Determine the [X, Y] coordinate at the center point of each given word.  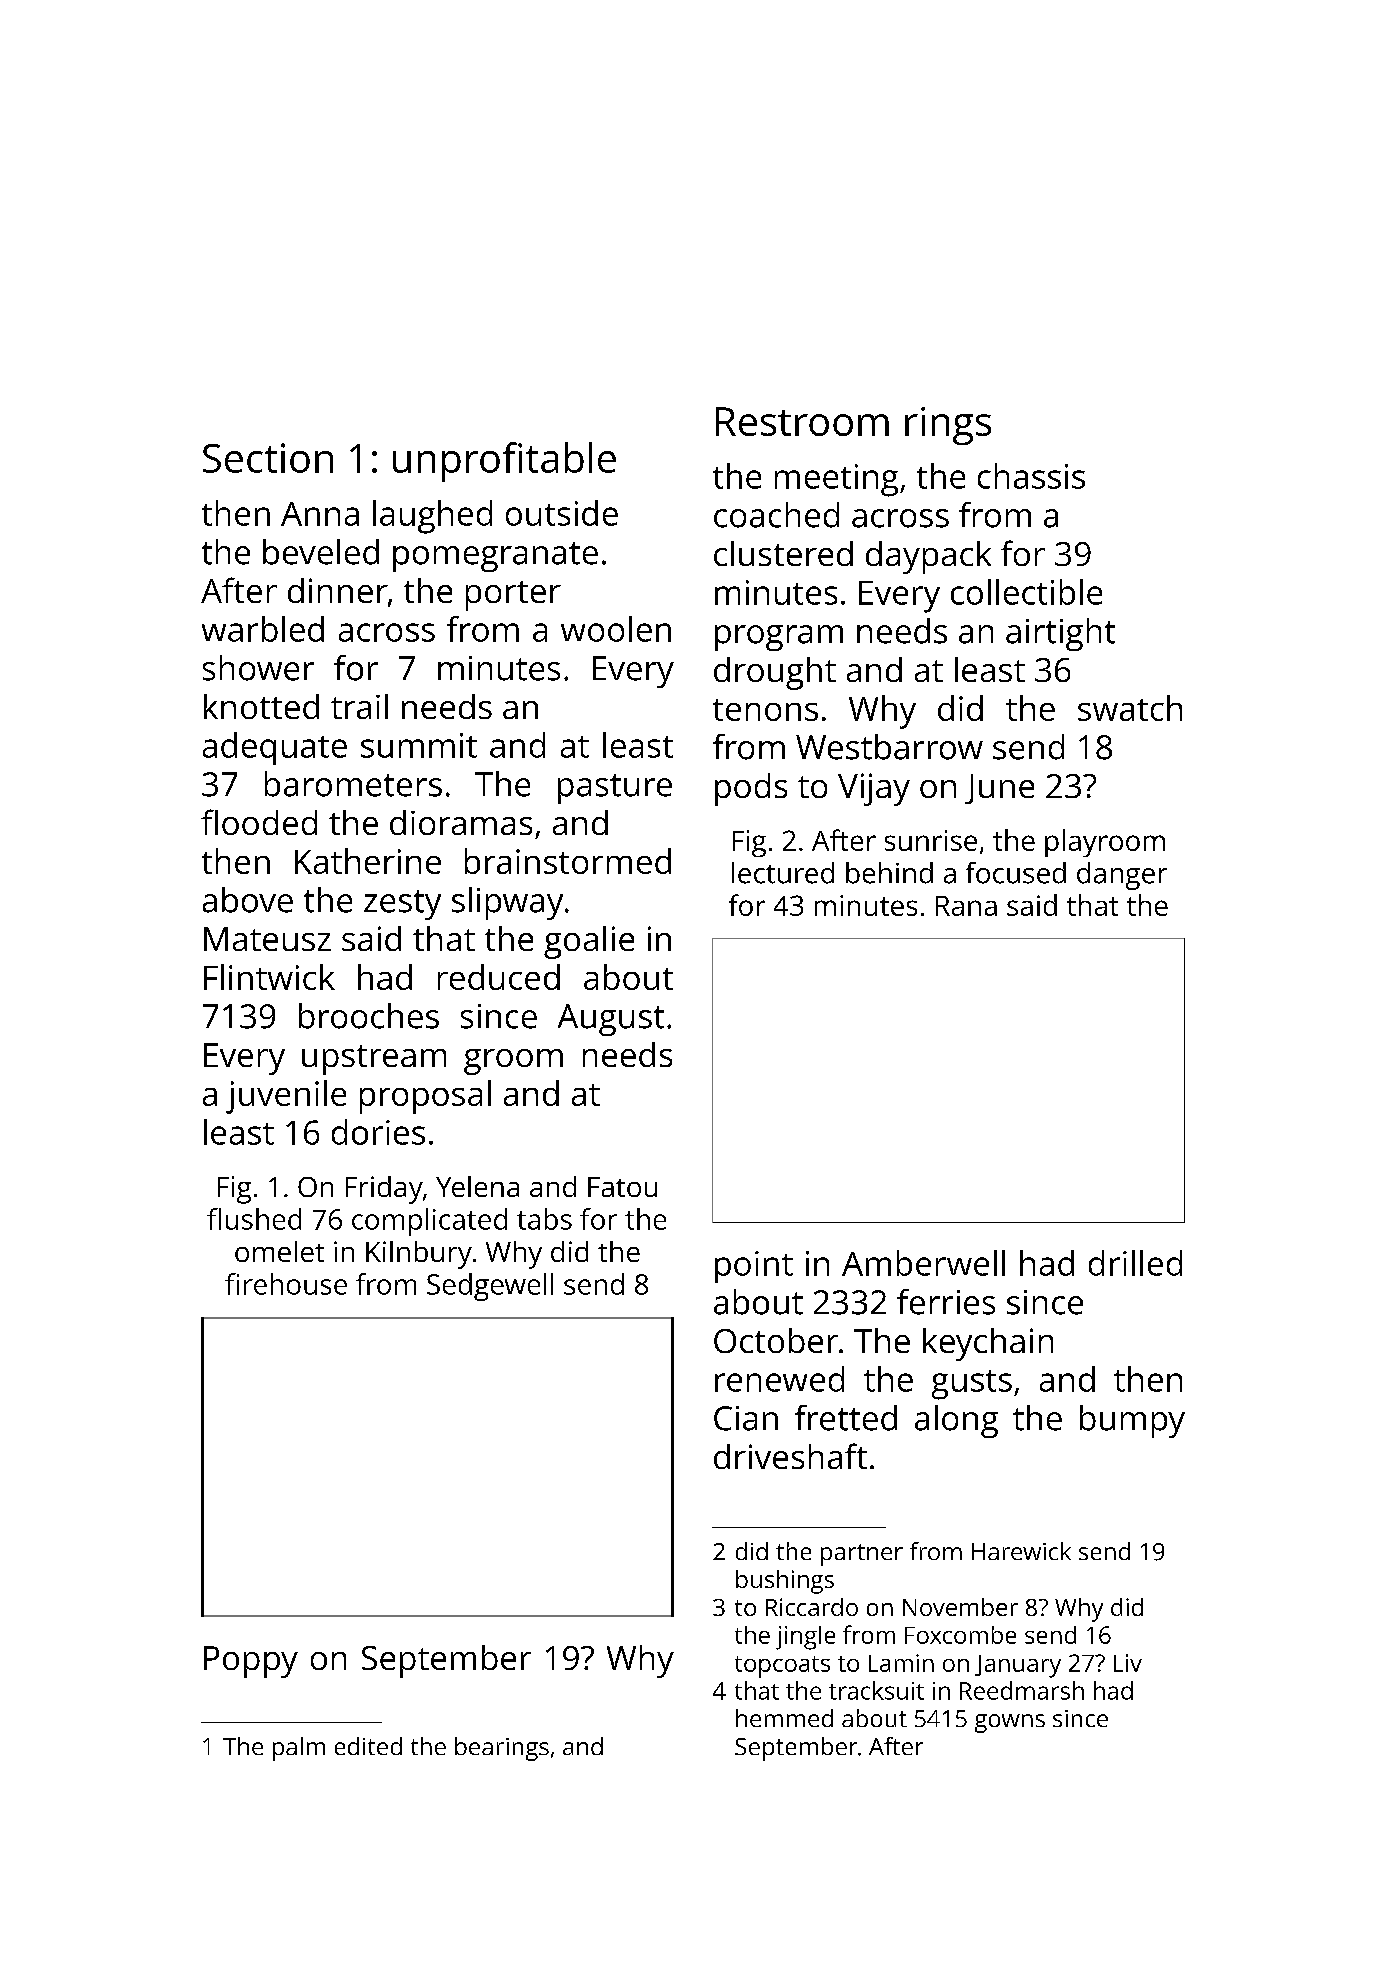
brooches [369, 1016]
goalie [589, 942]
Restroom [802, 421]
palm [299, 1749]
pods [751, 789]
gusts [972, 1385]
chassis [1031, 476]
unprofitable [504, 462]
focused [1016, 873]
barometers [353, 784]
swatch [1130, 708]
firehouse [286, 1284]
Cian [746, 1418]
